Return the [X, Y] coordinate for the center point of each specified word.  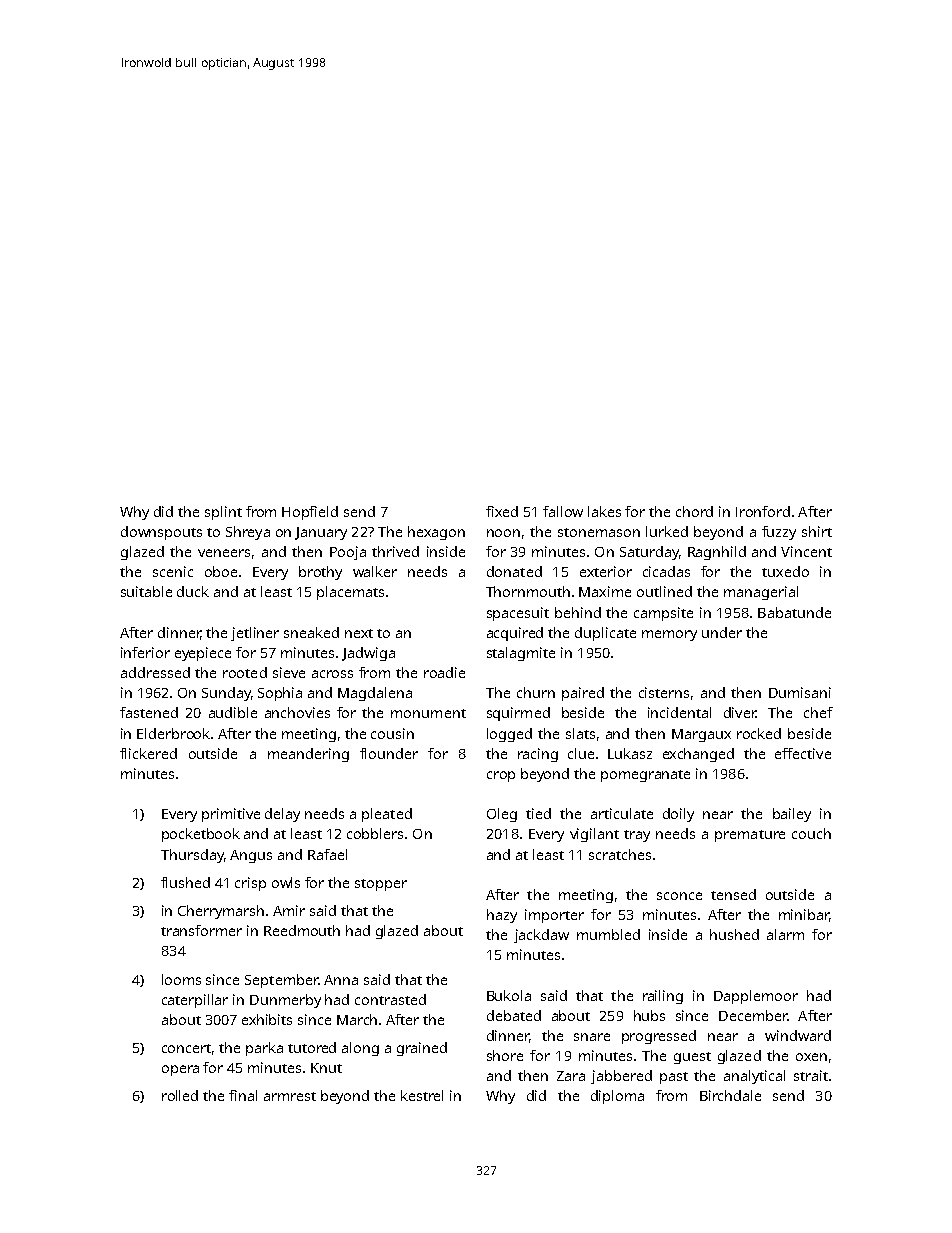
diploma [617, 1097]
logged [509, 735]
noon [503, 533]
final [243, 1095]
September [281, 981]
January [321, 533]
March [357, 1019]
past [674, 1078]
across [332, 674]
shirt [817, 531]
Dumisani [800, 692]
